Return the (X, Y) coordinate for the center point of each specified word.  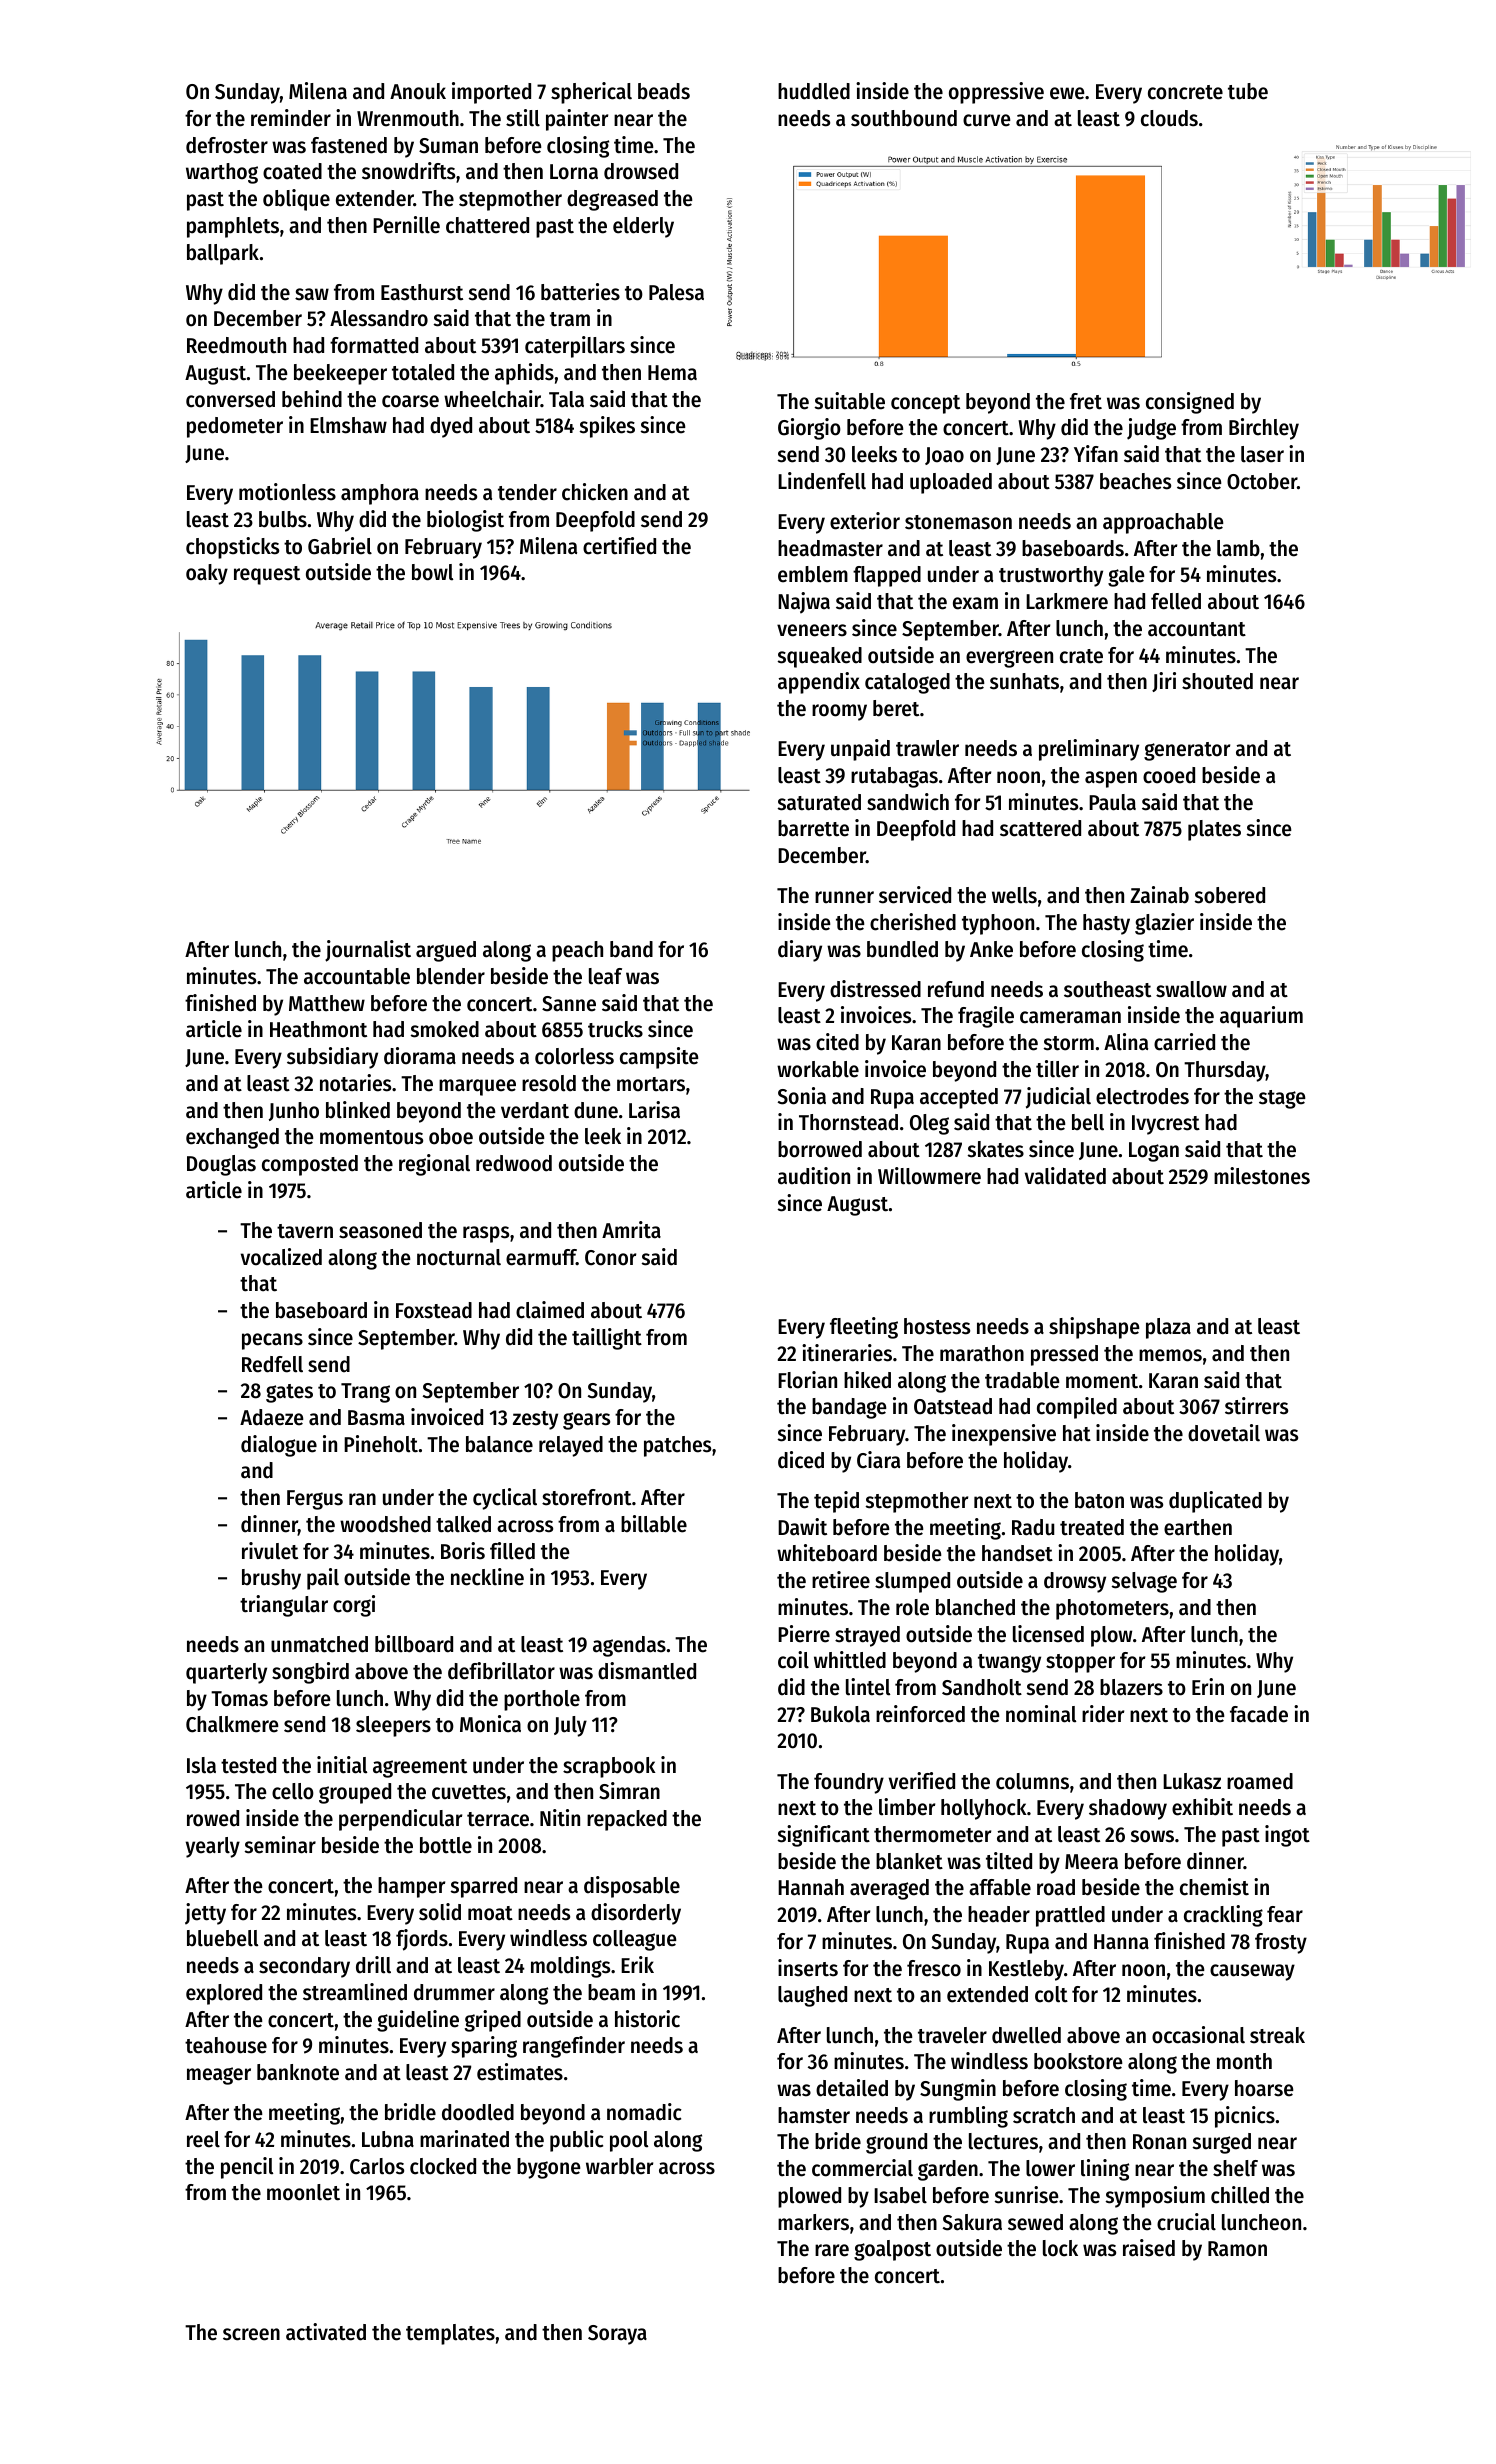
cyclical (505, 1499)
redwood (514, 1163)
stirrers (1256, 1406)
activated (326, 2332)
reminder (291, 118)
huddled (814, 91)
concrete (1185, 92)
